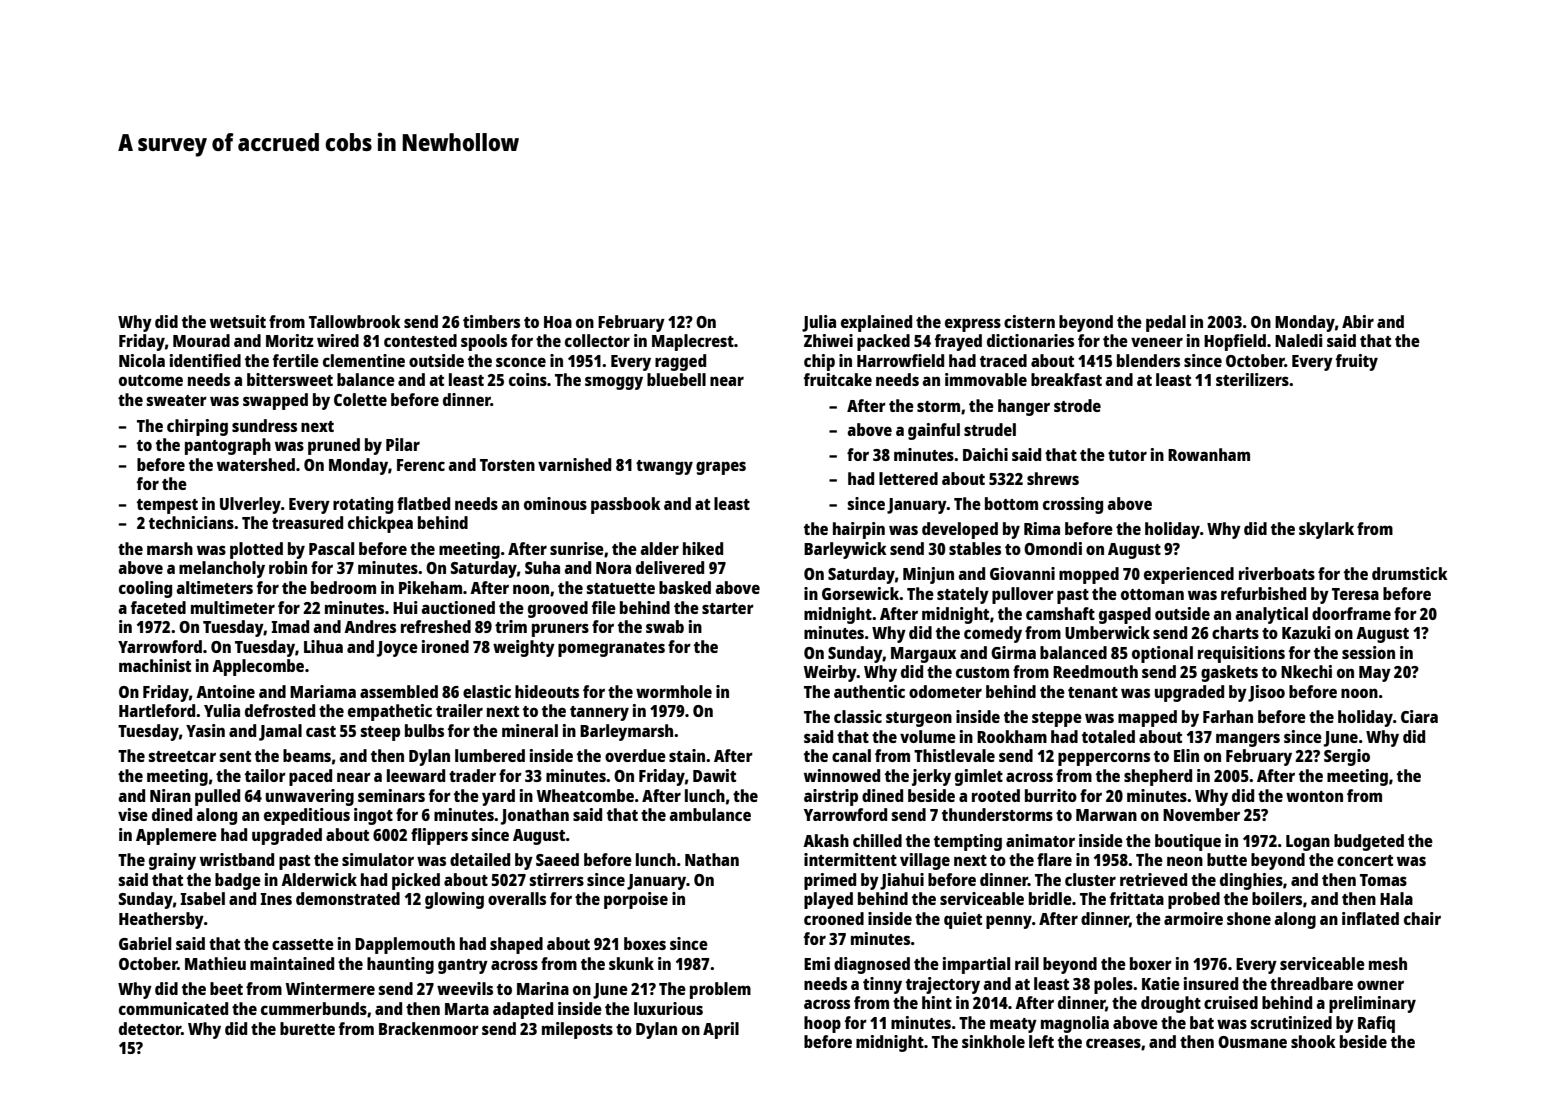 This screenshot has height=1107, width=1566. I want to click on April, so click(721, 1030).
